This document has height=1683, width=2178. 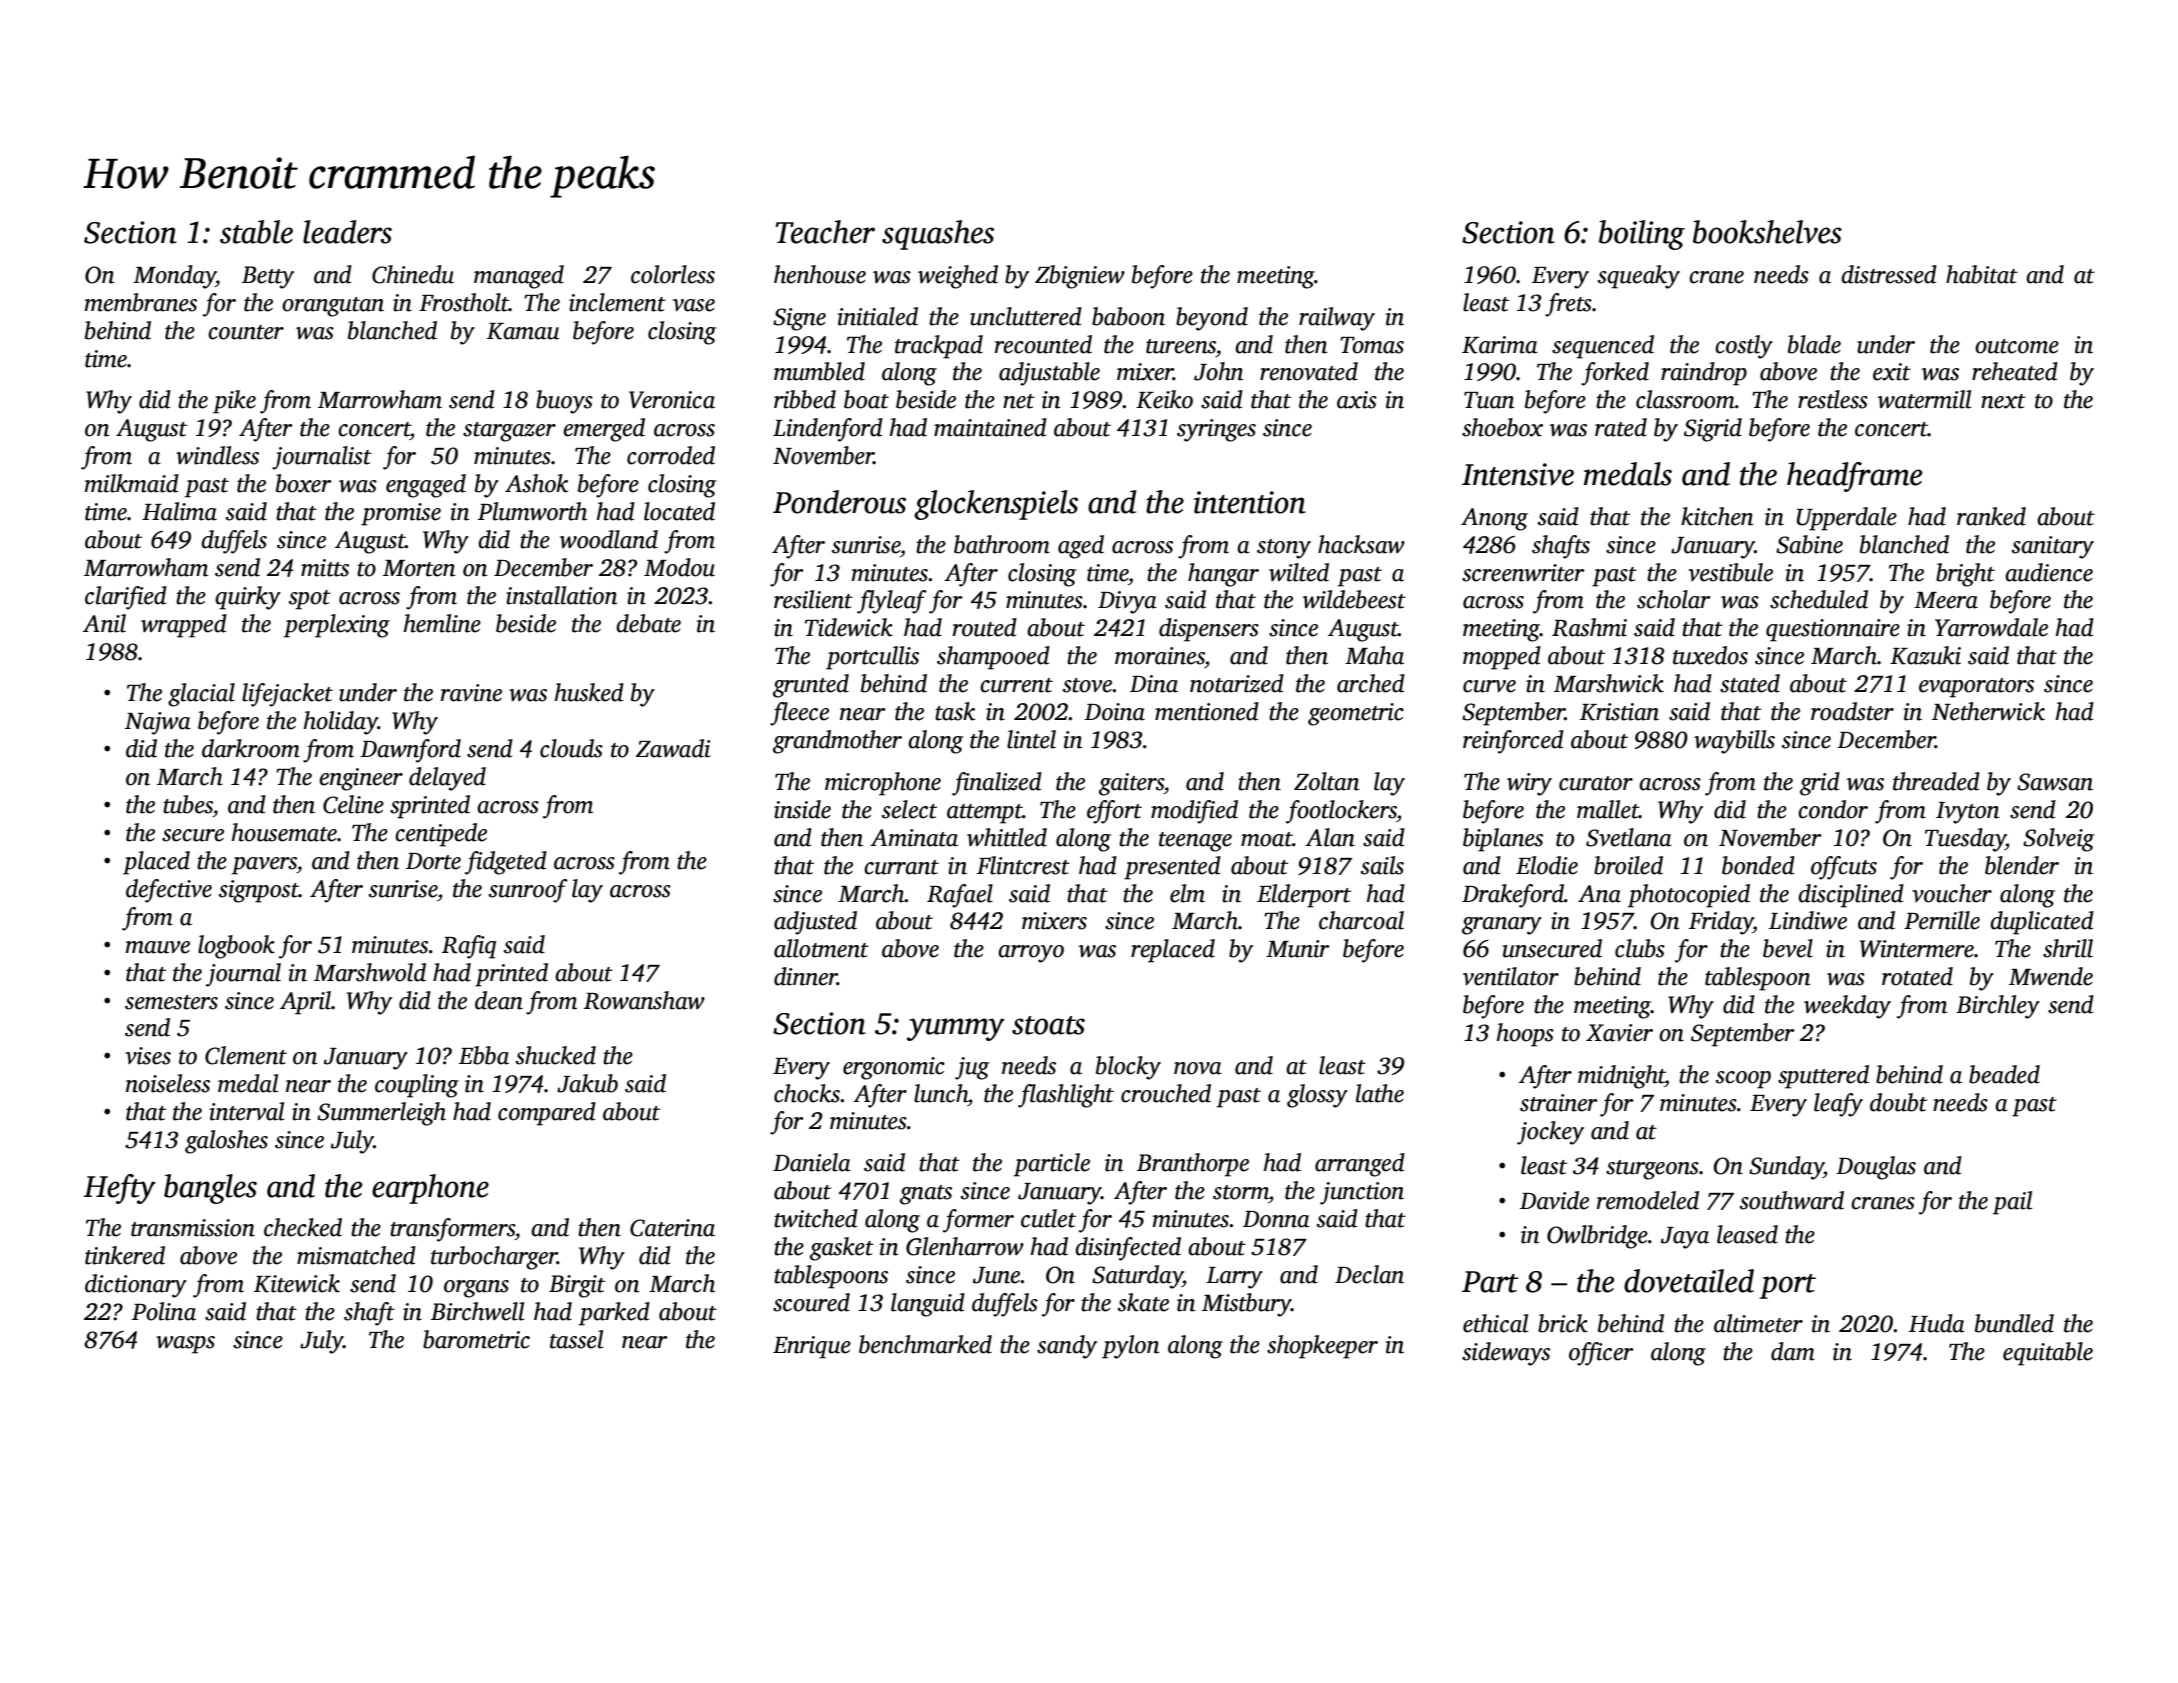 I want to click on Karima, so click(x=1500, y=345).
